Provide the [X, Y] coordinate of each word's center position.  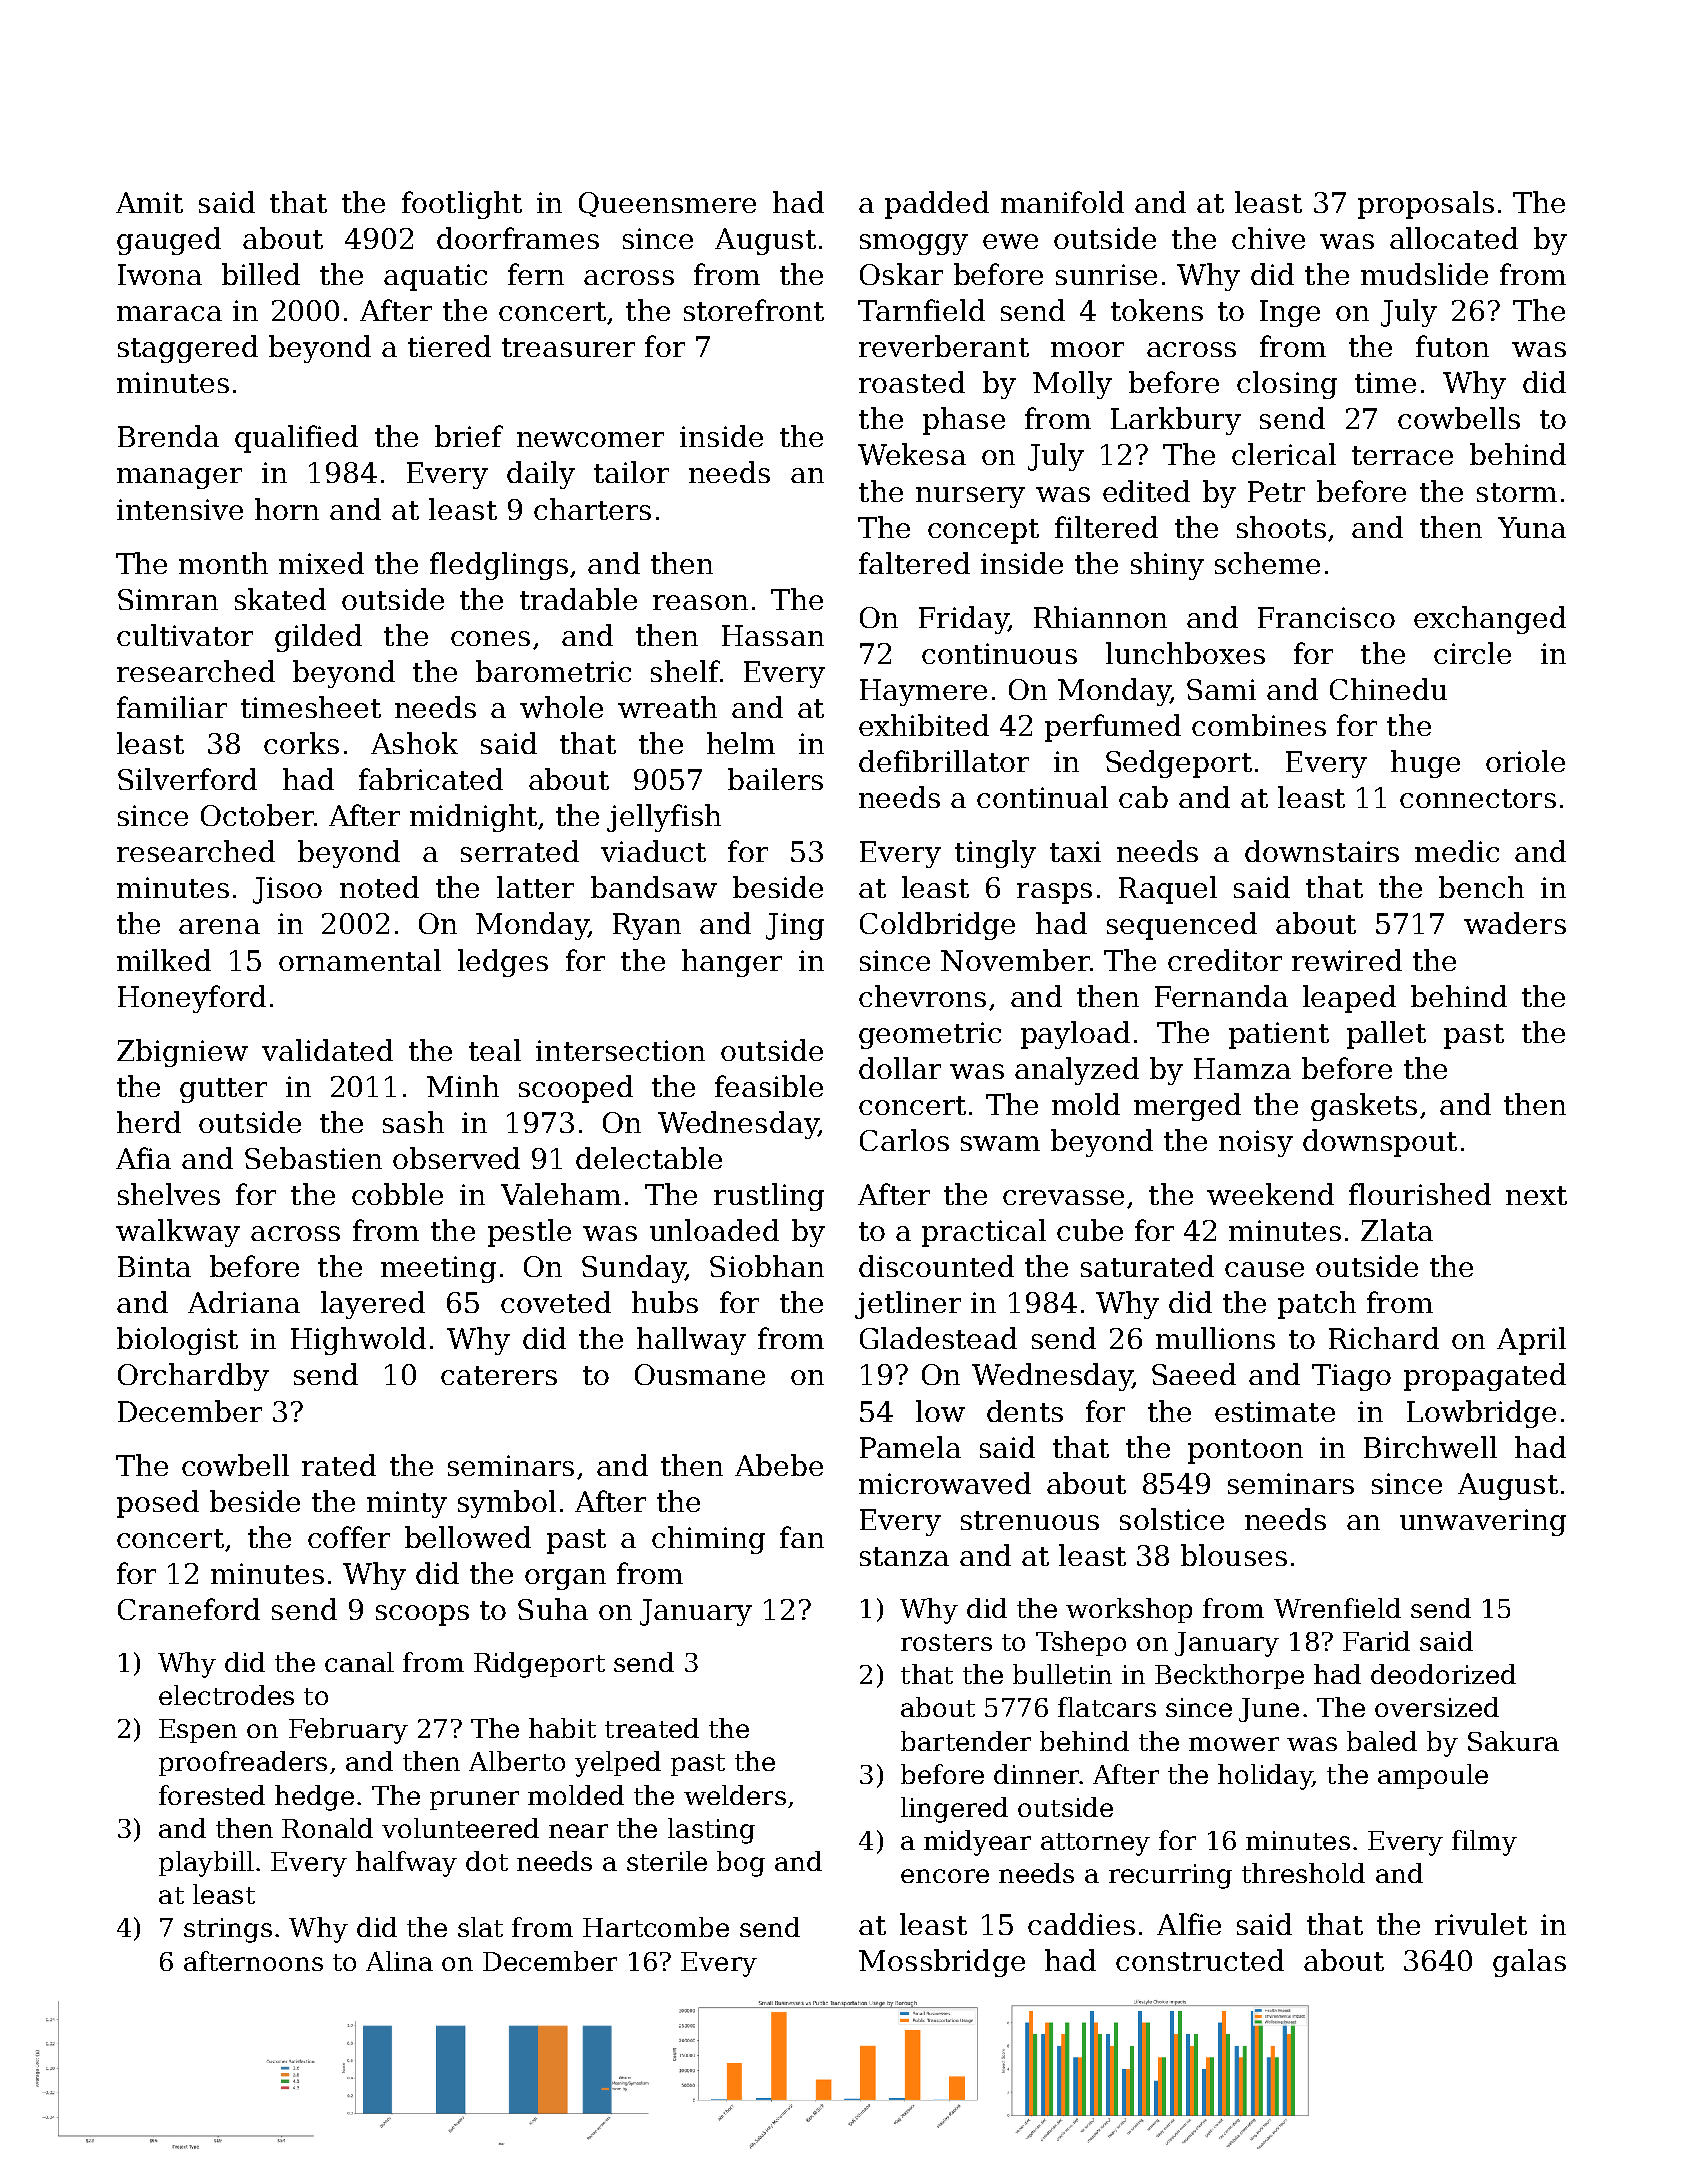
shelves [169, 1194]
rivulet [1481, 1924]
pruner [474, 1800]
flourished [1420, 1194]
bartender [966, 1741]
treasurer [568, 347]
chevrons [922, 996]
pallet [1386, 1035]
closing [1287, 385]
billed [261, 274]
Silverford [187, 779]
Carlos [904, 1140]
